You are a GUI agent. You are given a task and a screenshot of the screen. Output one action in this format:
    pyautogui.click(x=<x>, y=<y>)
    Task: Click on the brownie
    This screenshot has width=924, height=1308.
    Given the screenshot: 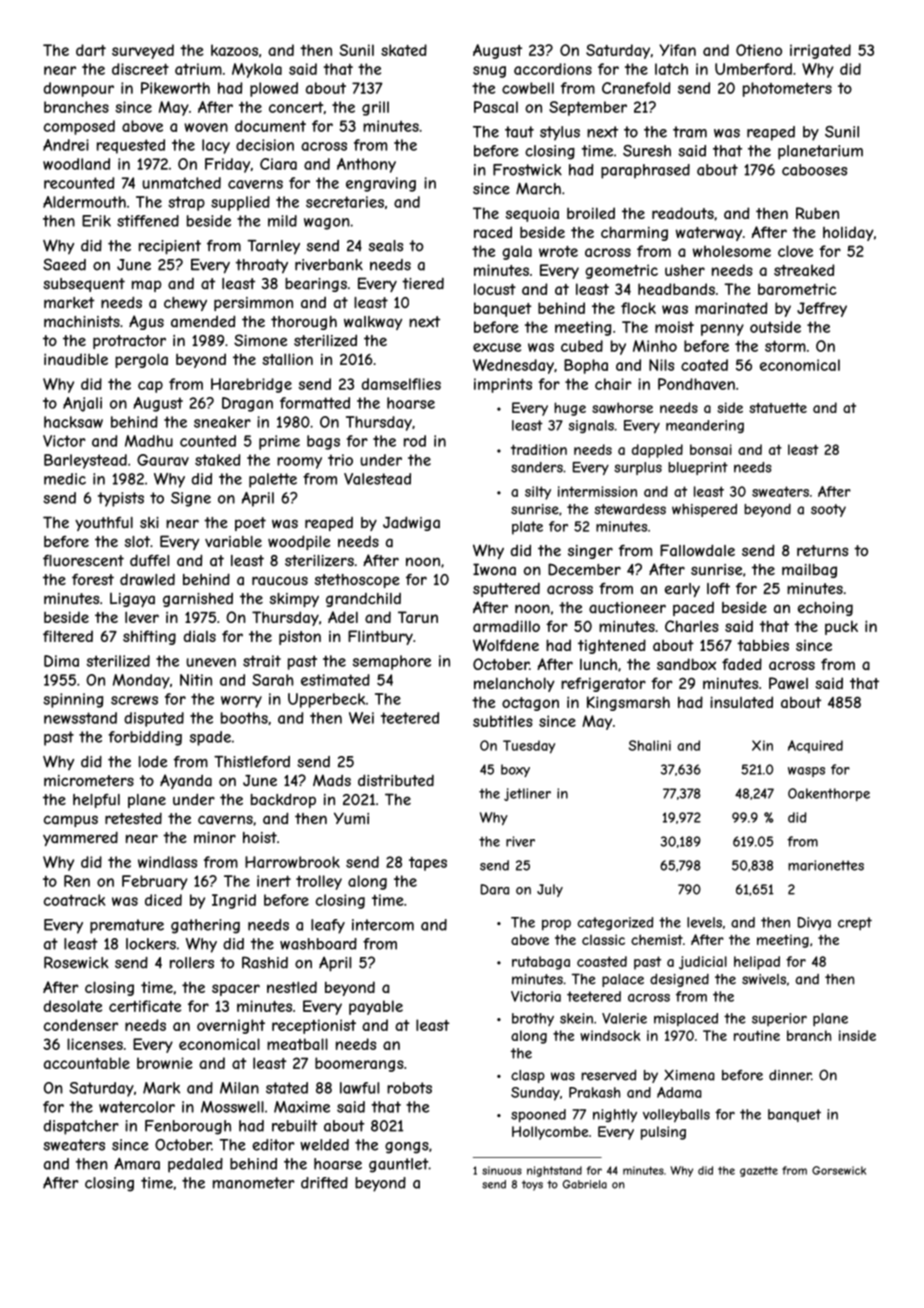 What is the action you would take?
    pyautogui.click(x=165, y=1063)
